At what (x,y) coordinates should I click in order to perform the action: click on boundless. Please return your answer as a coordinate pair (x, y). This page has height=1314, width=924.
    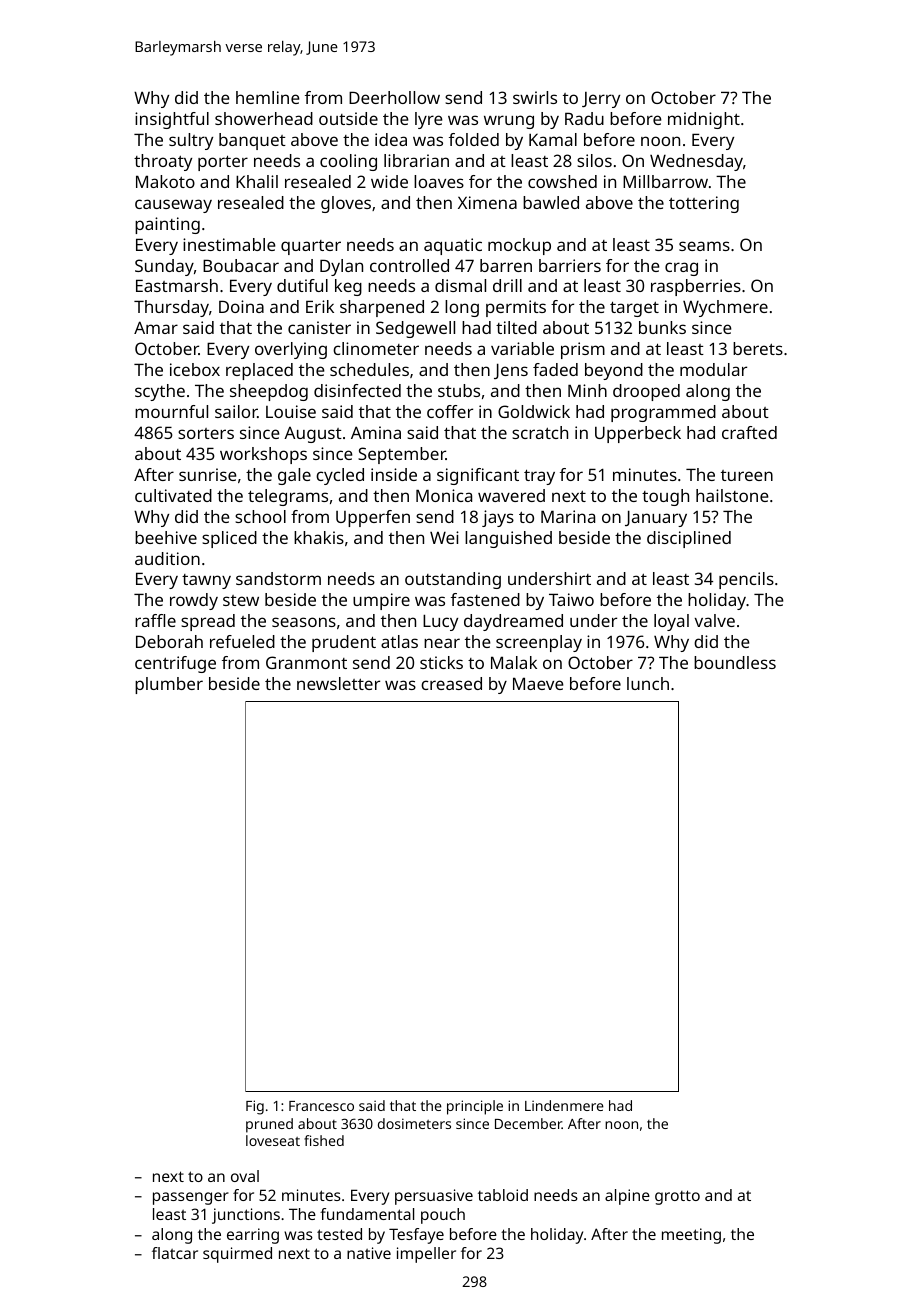
    Looking at the image, I should click on (735, 662).
